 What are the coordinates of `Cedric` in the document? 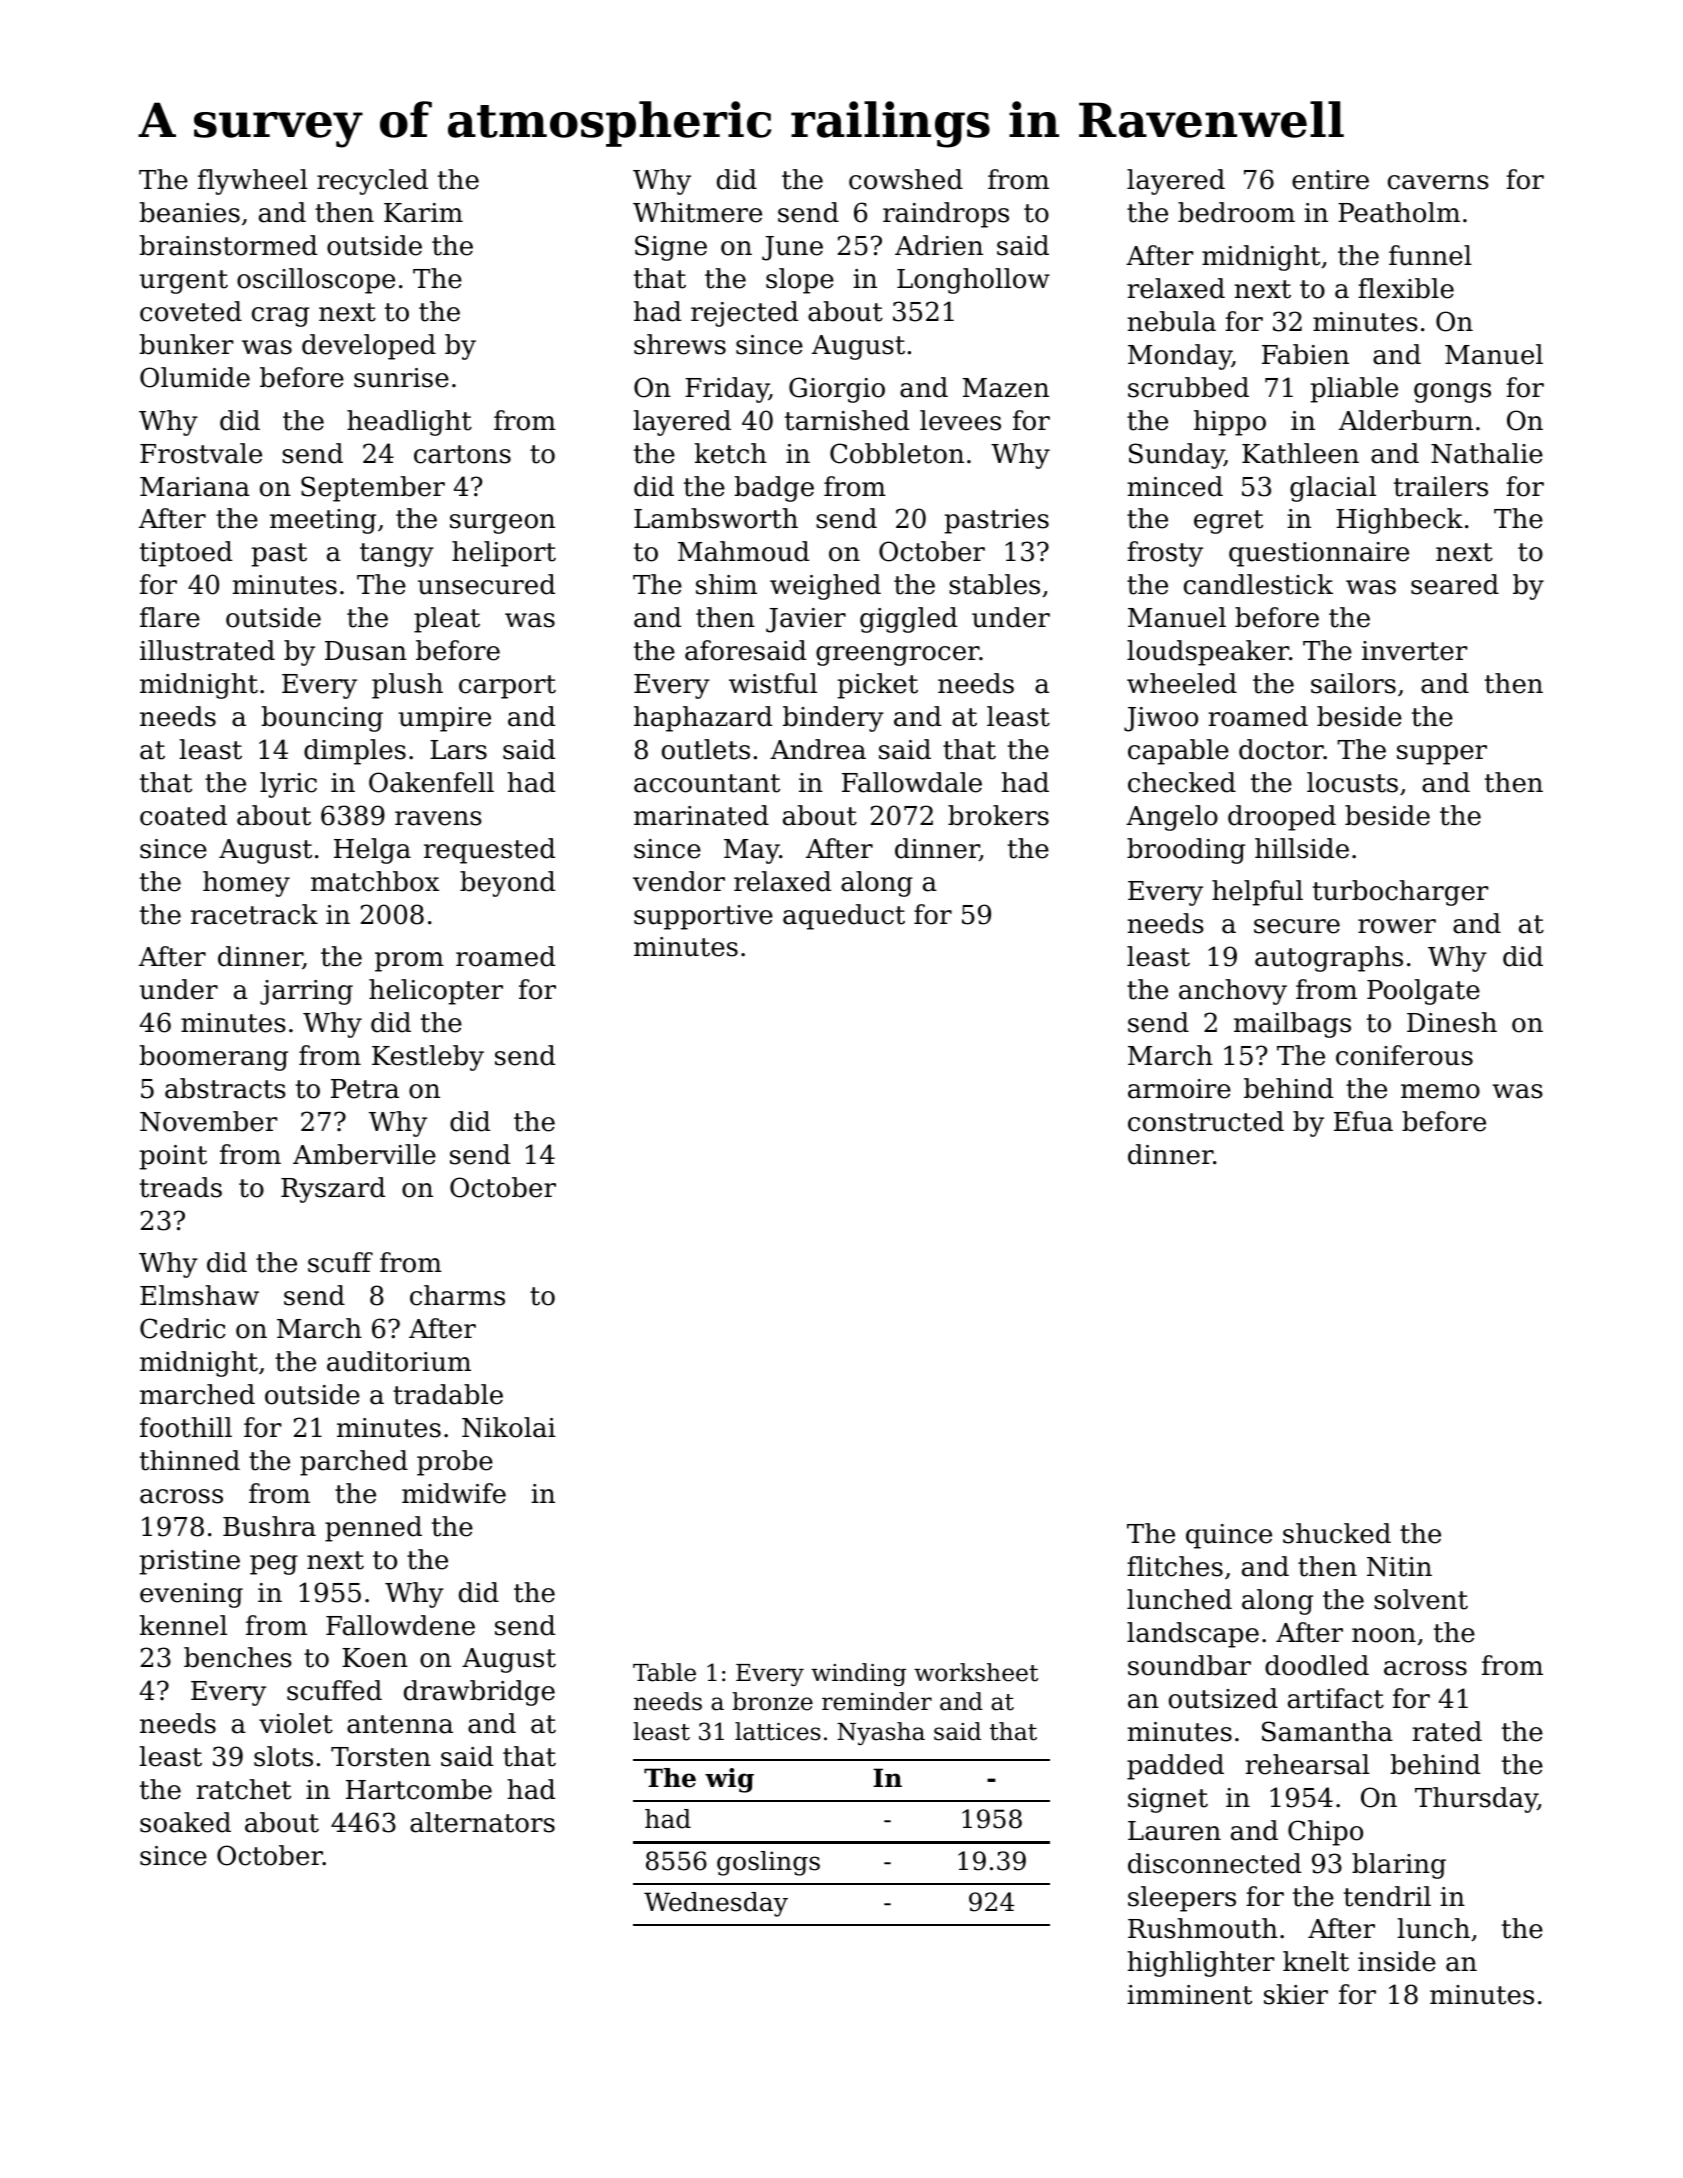 It's located at (183, 1328).
